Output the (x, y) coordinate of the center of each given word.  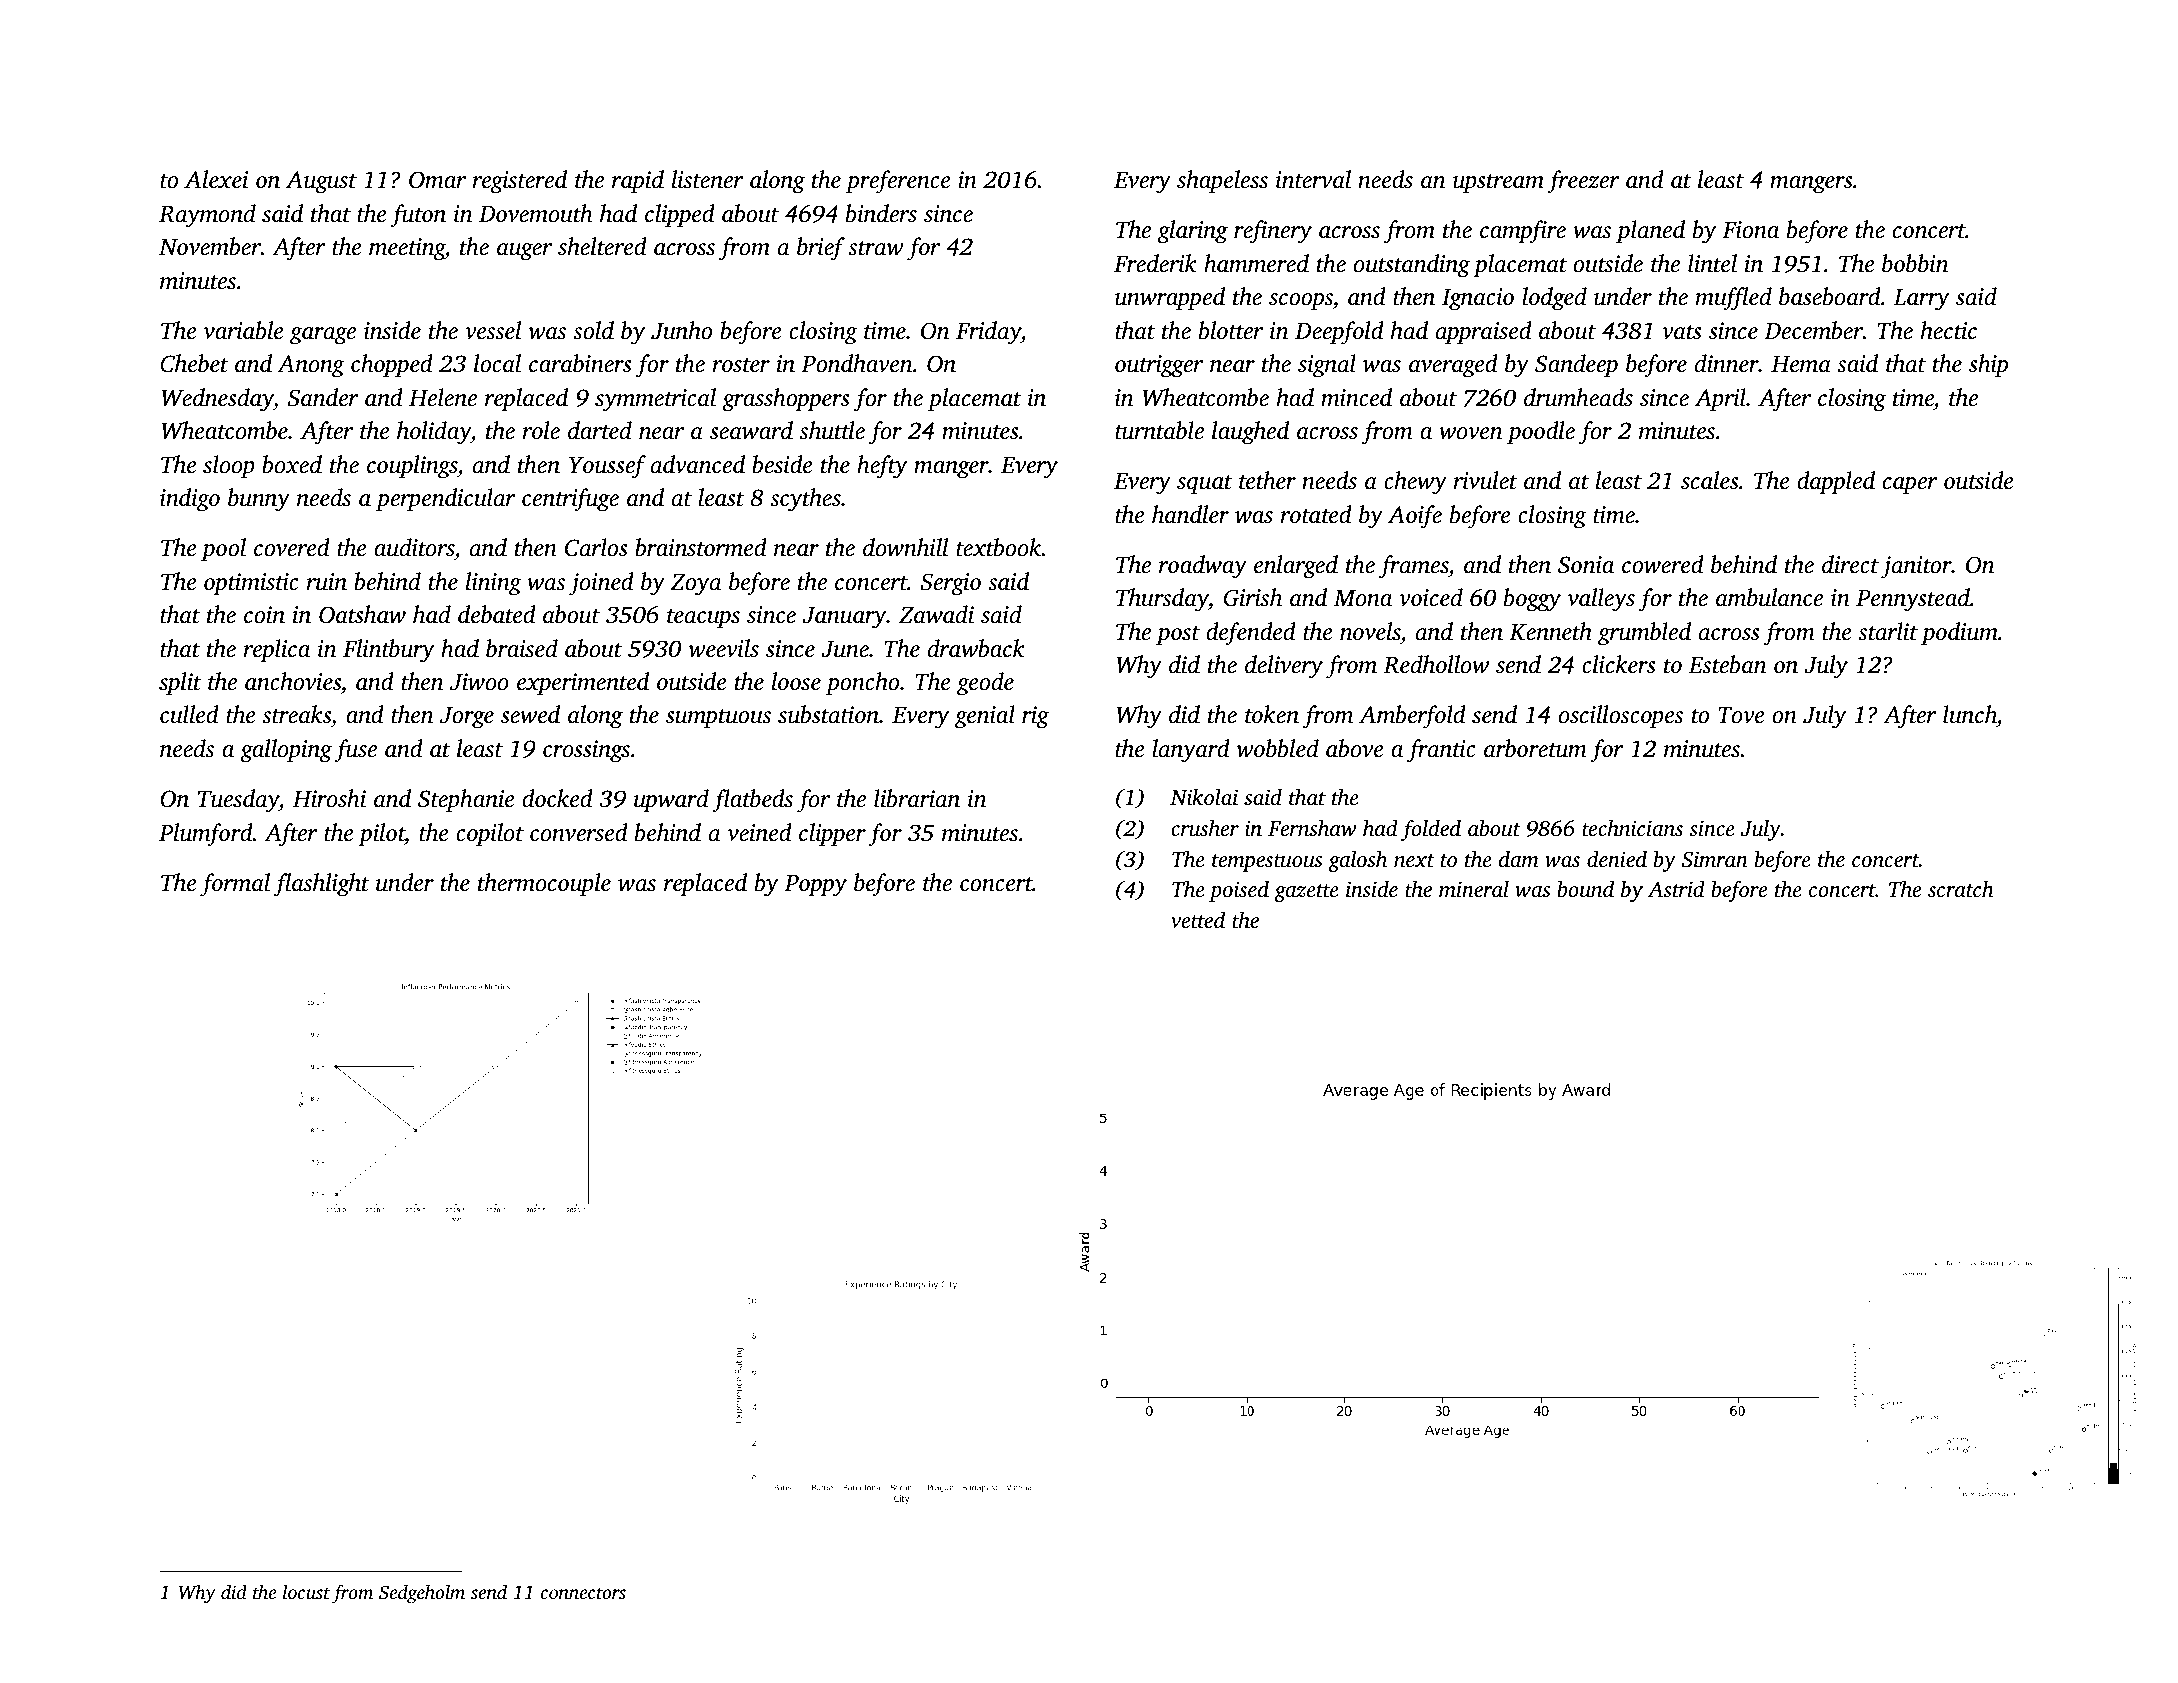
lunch (1970, 716)
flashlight (322, 885)
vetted (1198, 919)
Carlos (596, 547)
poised (1239, 891)
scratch (1961, 889)
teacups (703, 619)
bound (1585, 888)
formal (235, 885)
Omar (437, 180)
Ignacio (1478, 299)
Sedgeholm (422, 1594)
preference (898, 182)
